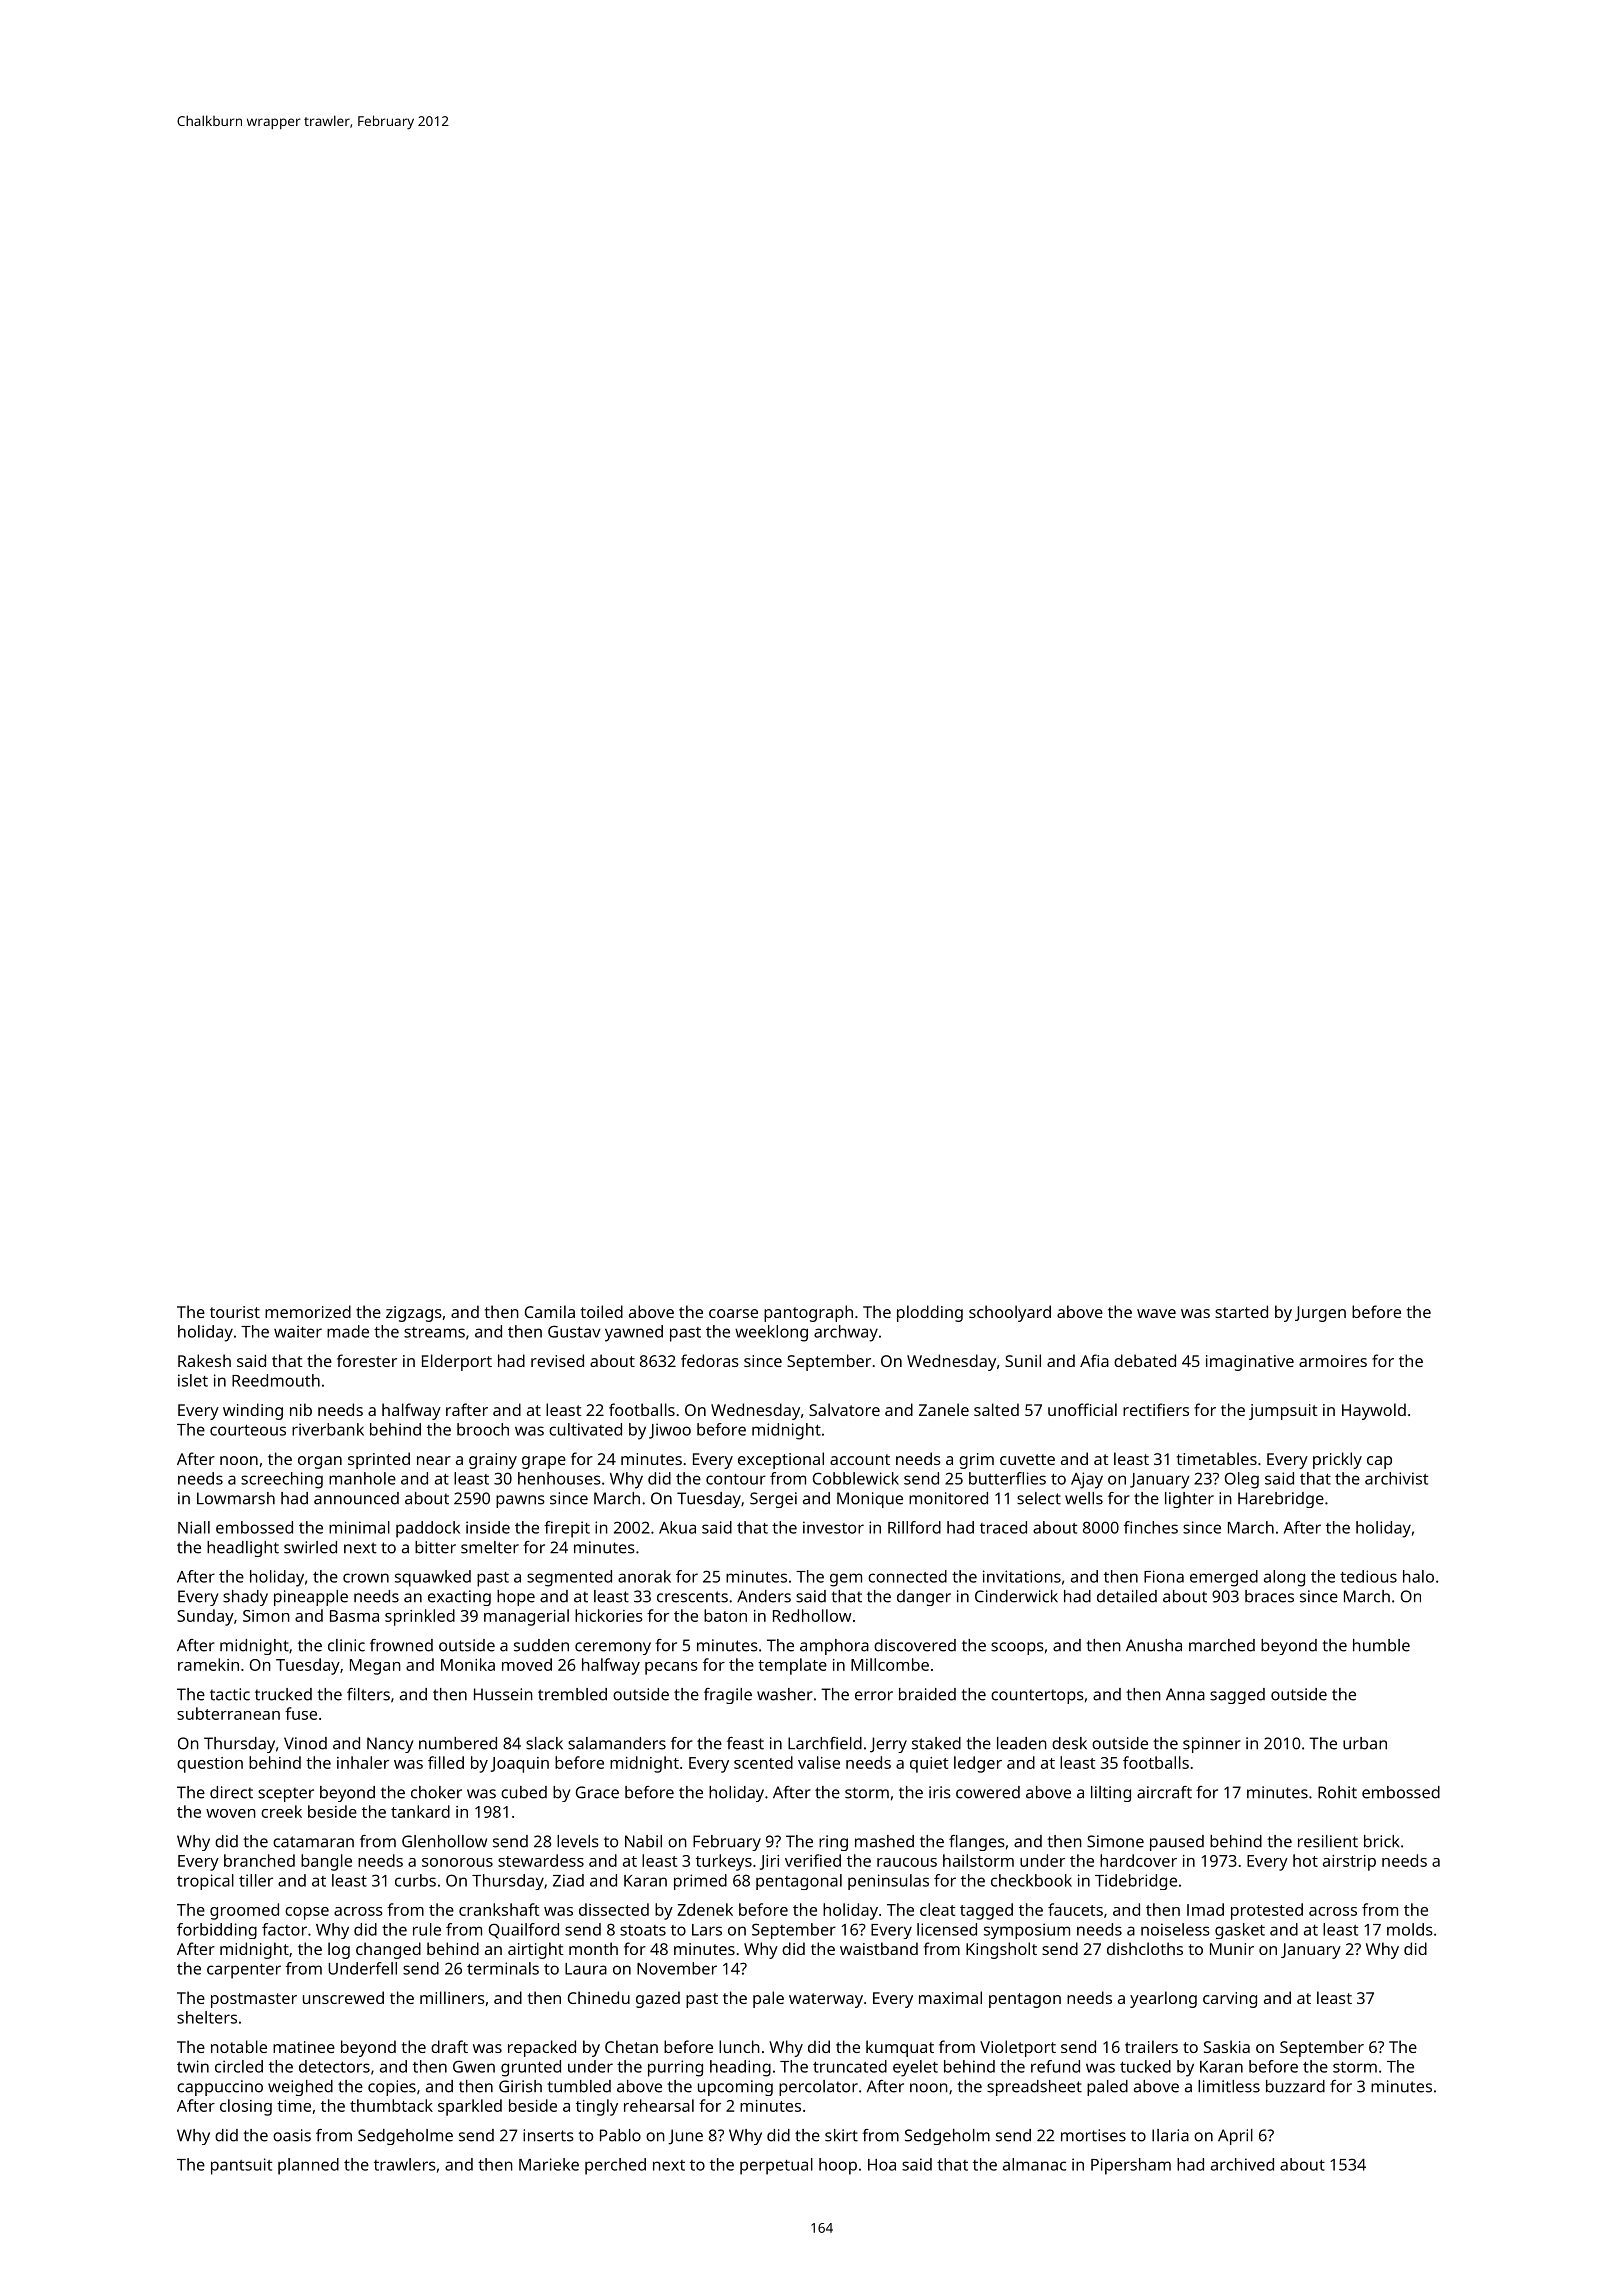 Image resolution: width=1620 pixels, height=2292 pixels. What do you see at coordinates (356, 1498) in the image?
I see `announced` at bounding box center [356, 1498].
